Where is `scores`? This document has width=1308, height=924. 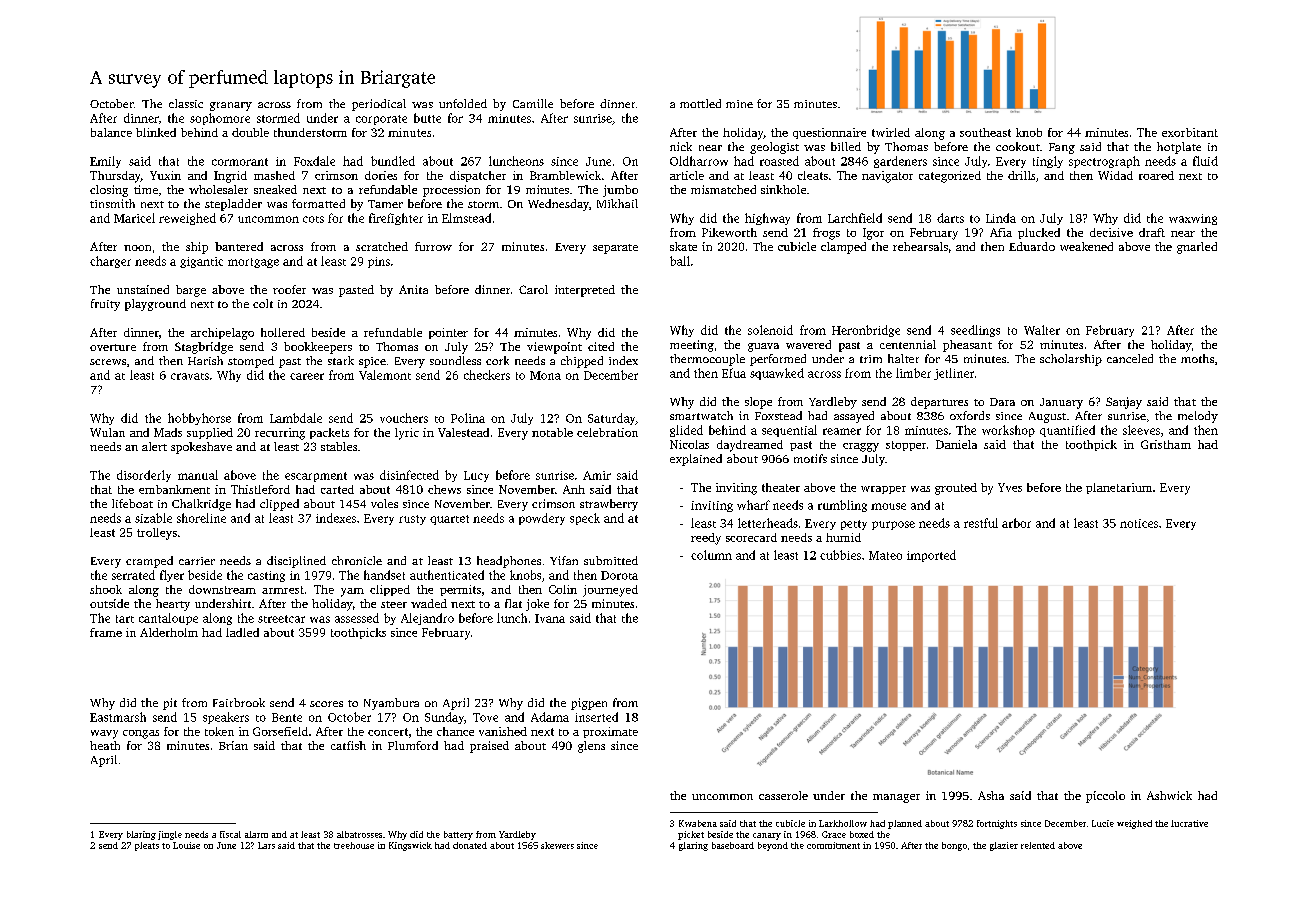 scores is located at coordinates (326, 704).
